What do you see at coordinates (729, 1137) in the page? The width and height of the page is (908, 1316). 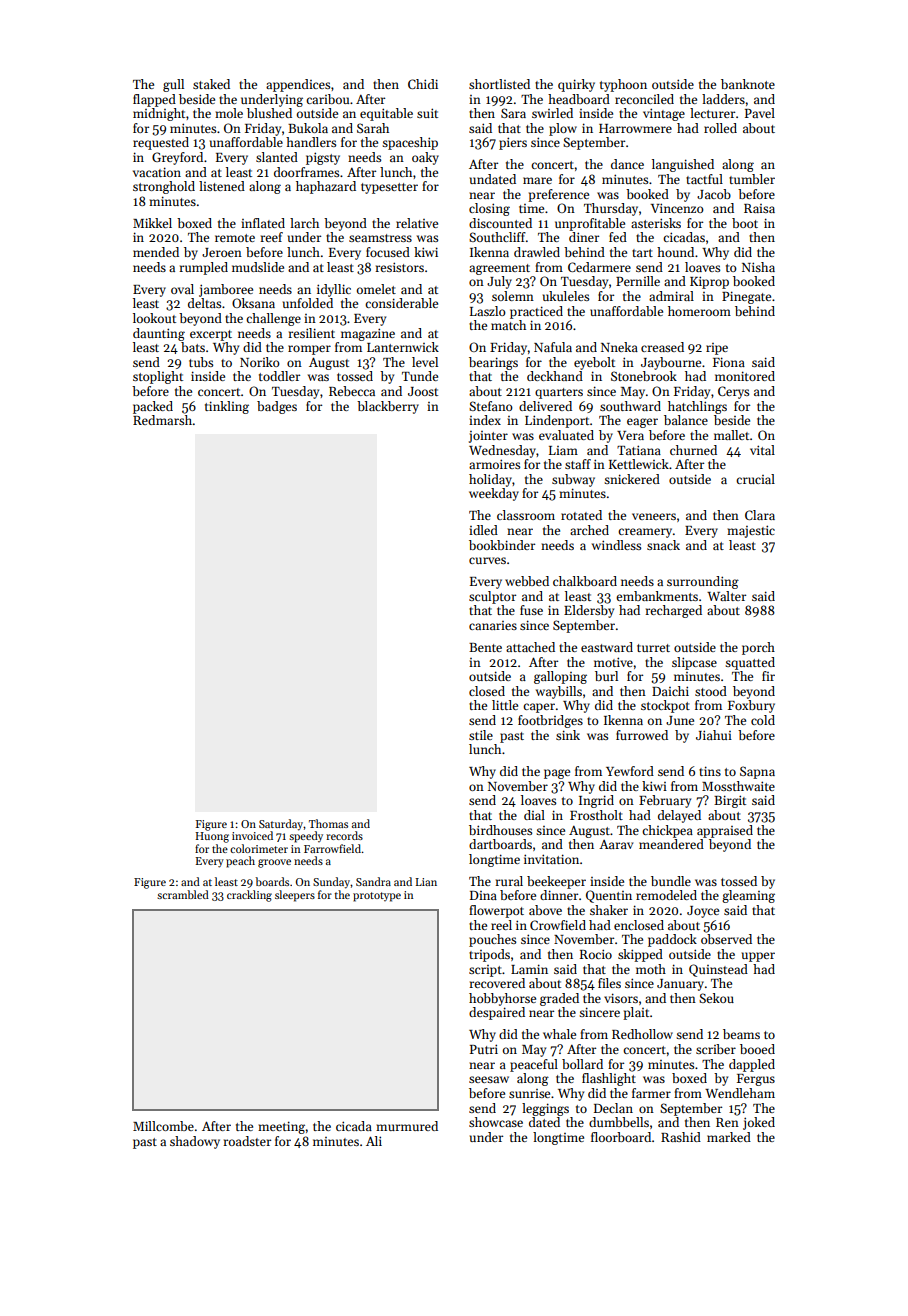 I see `marked` at bounding box center [729, 1137].
